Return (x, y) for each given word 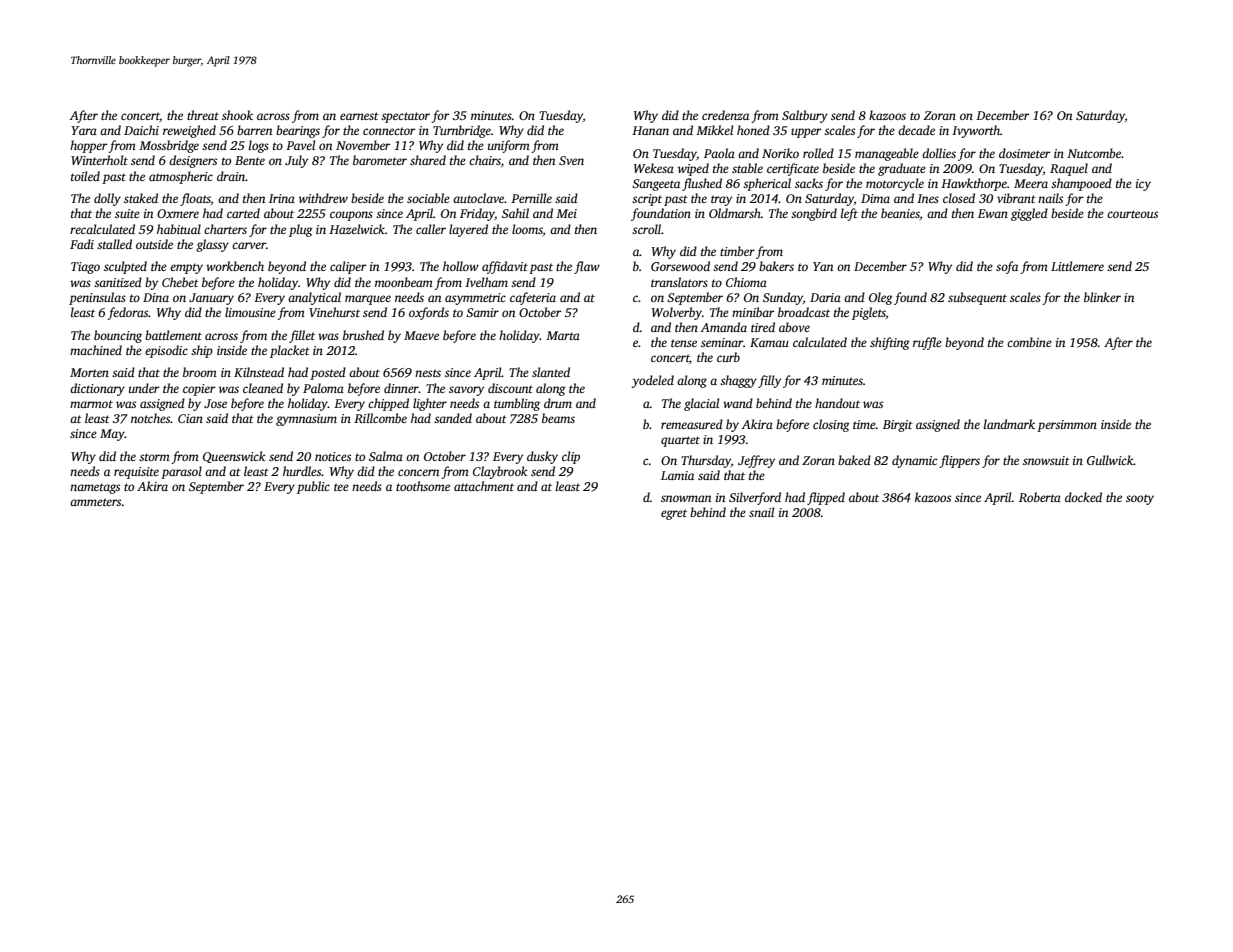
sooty (1140, 499)
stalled (114, 244)
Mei (566, 213)
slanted (551, 372)
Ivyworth (976, 131)
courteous (1132, 214)
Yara (84, 130)
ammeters (95, 502)
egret (674, 514)
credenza (725, 115)
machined (96, 350)
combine (1029, 342)
